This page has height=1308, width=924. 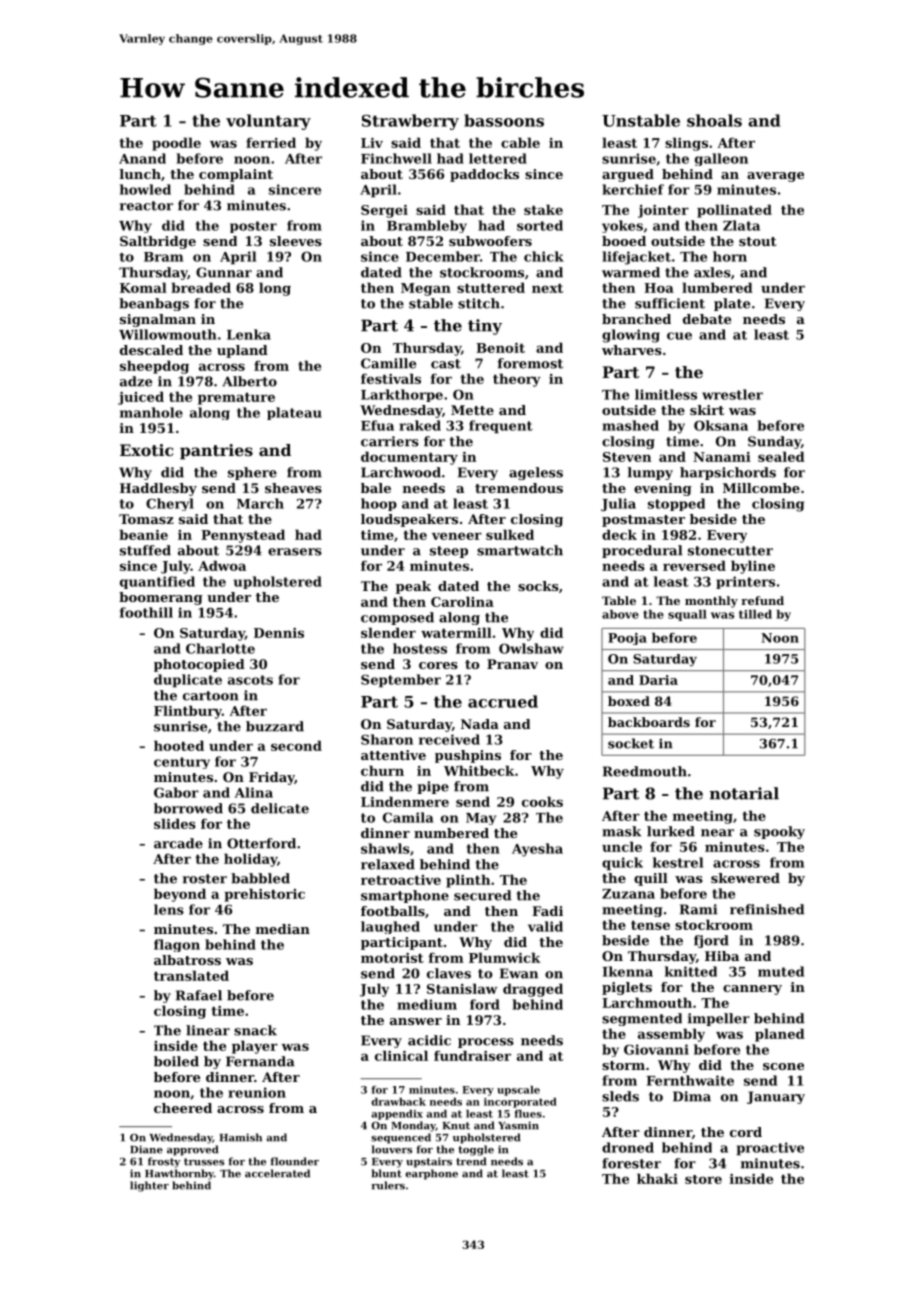 I want to click on Sharon, so click(x=387, y=739).
